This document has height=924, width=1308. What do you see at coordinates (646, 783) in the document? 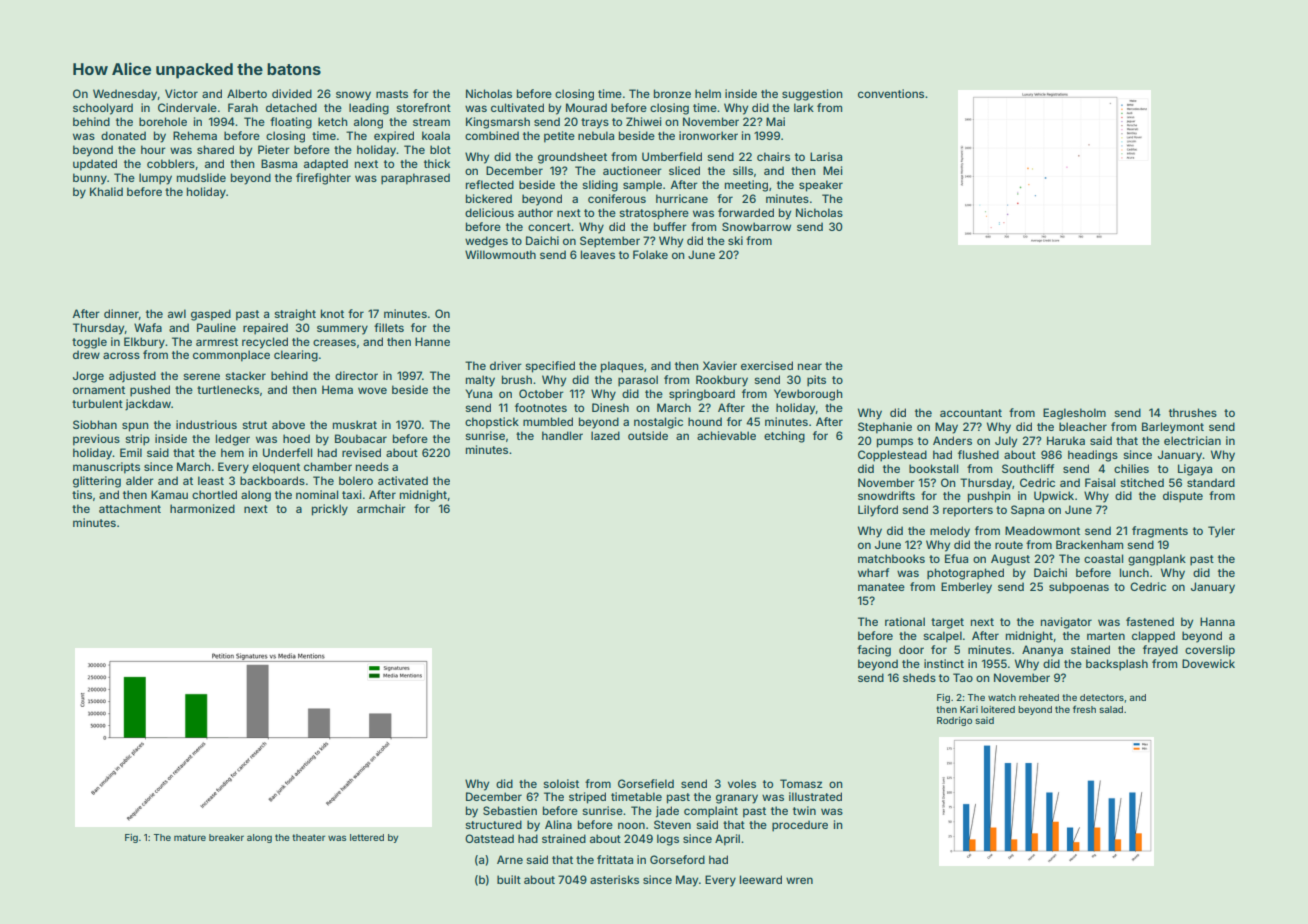
I see `Gorsefield` at bounding box center [646, 783].
